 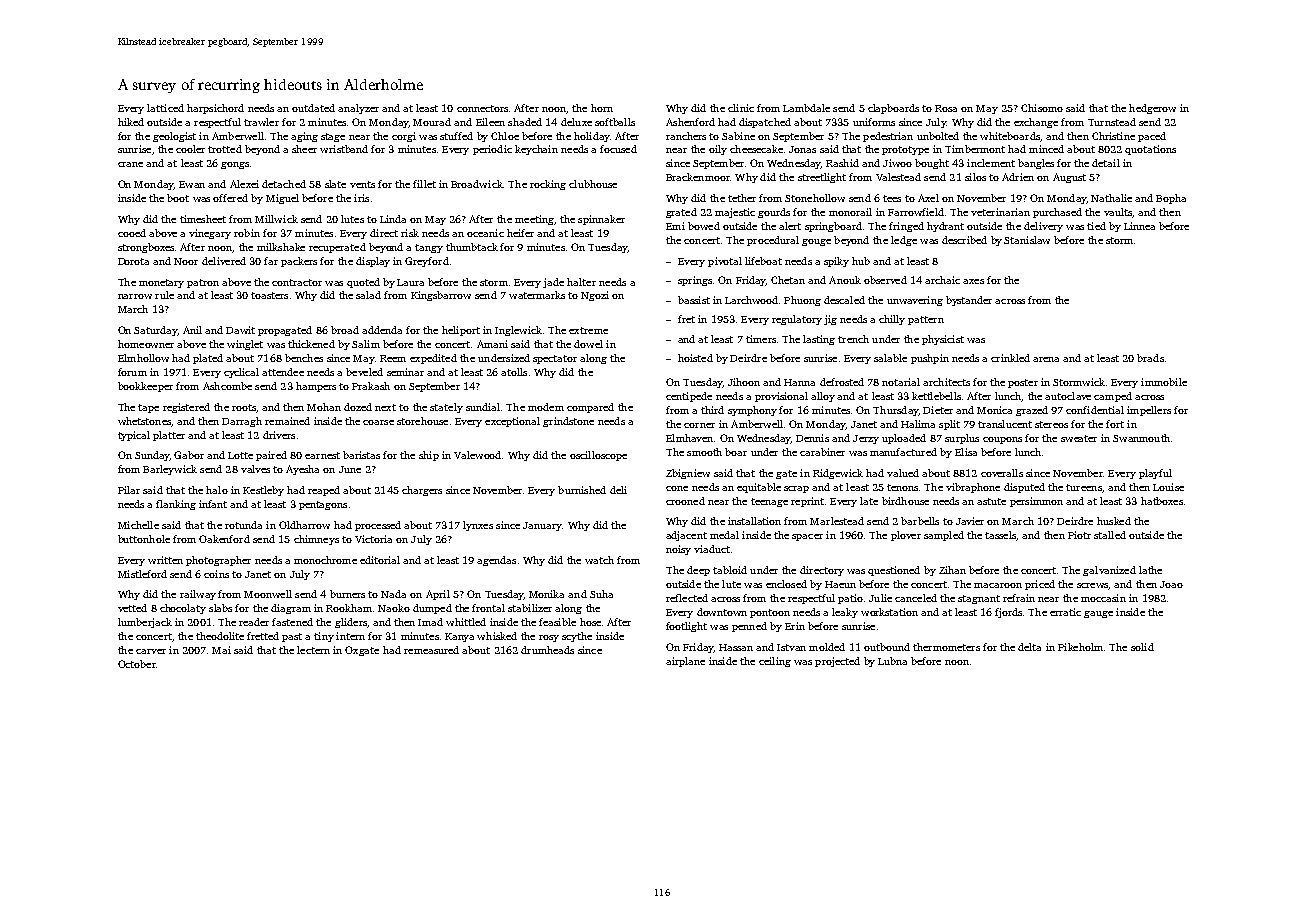 I want to click on spacer, so click(x=807, y=537).
